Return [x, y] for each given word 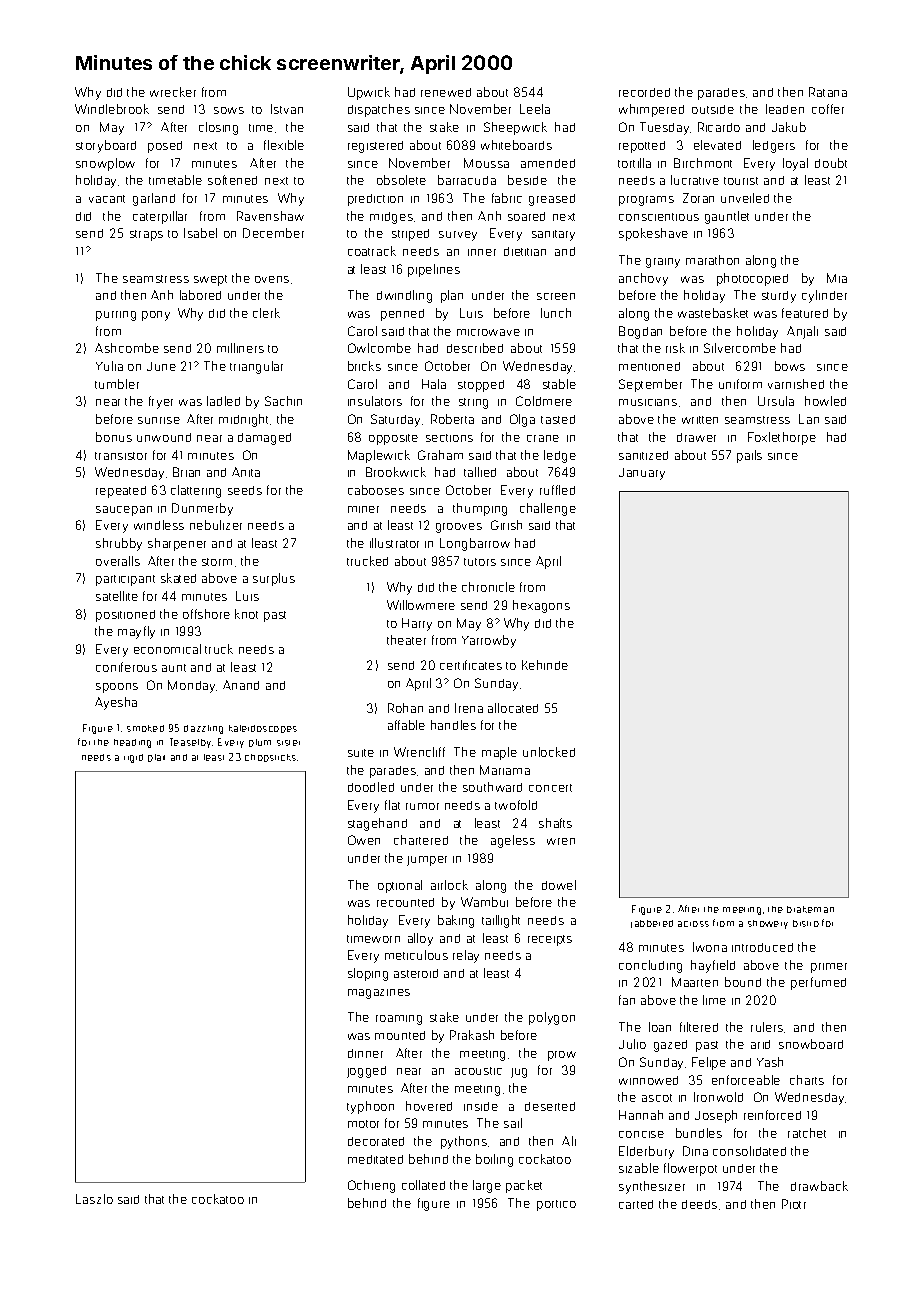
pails [749, 456]
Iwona [710, 947]
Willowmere [421, 605]
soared [526, 216]
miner [363, 509]
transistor [121, 456]
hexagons [541, 606]
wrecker [173, 92]
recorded [644, 92]
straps [146, 235]
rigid [133, 758]
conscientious [659, 217]
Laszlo [94, 1199]
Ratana [828, 92]
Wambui [484, 902]
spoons [117, 688]
